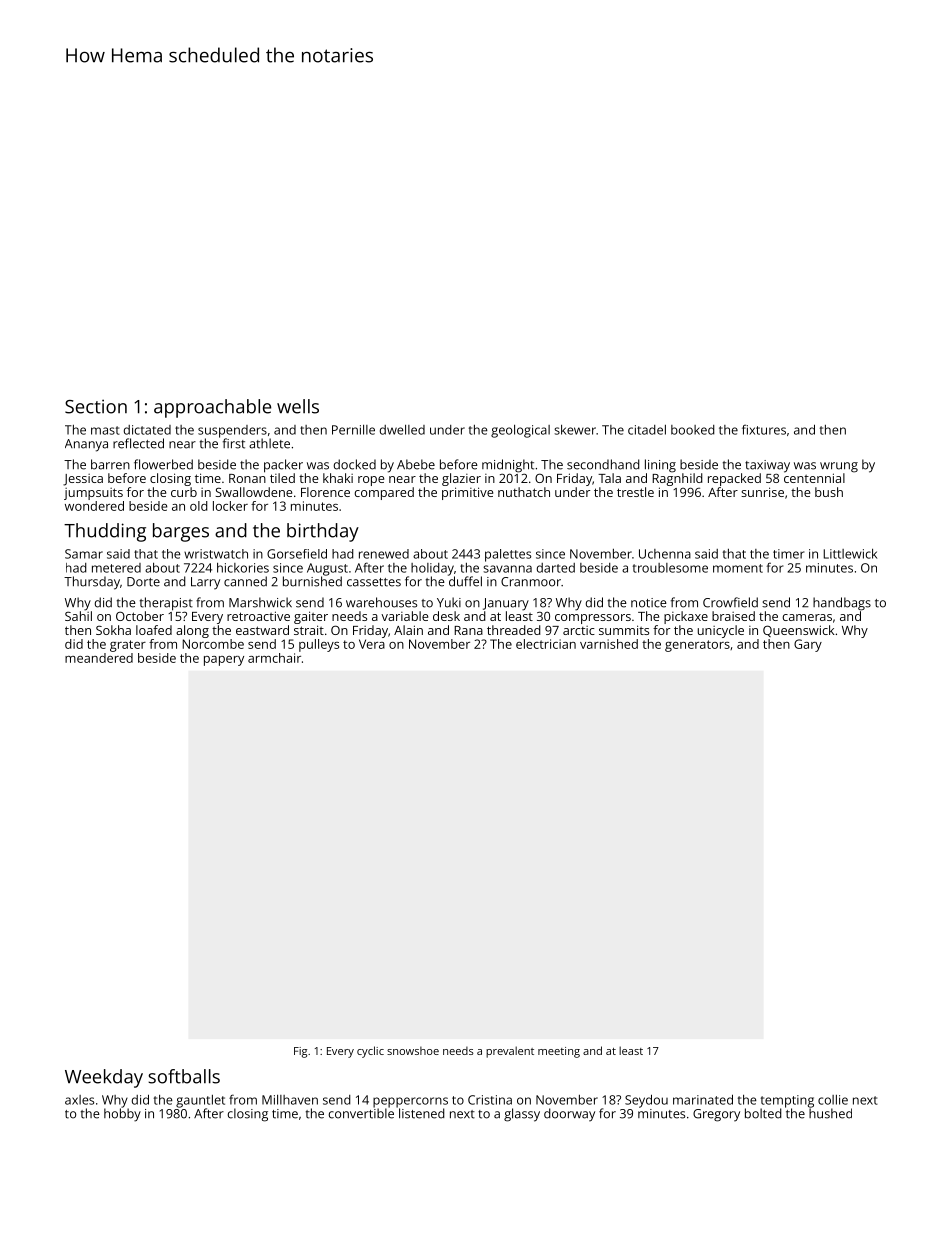  Describe the element at coordinates (338, 478) in the screenshot. I see `khaki` at that location.
